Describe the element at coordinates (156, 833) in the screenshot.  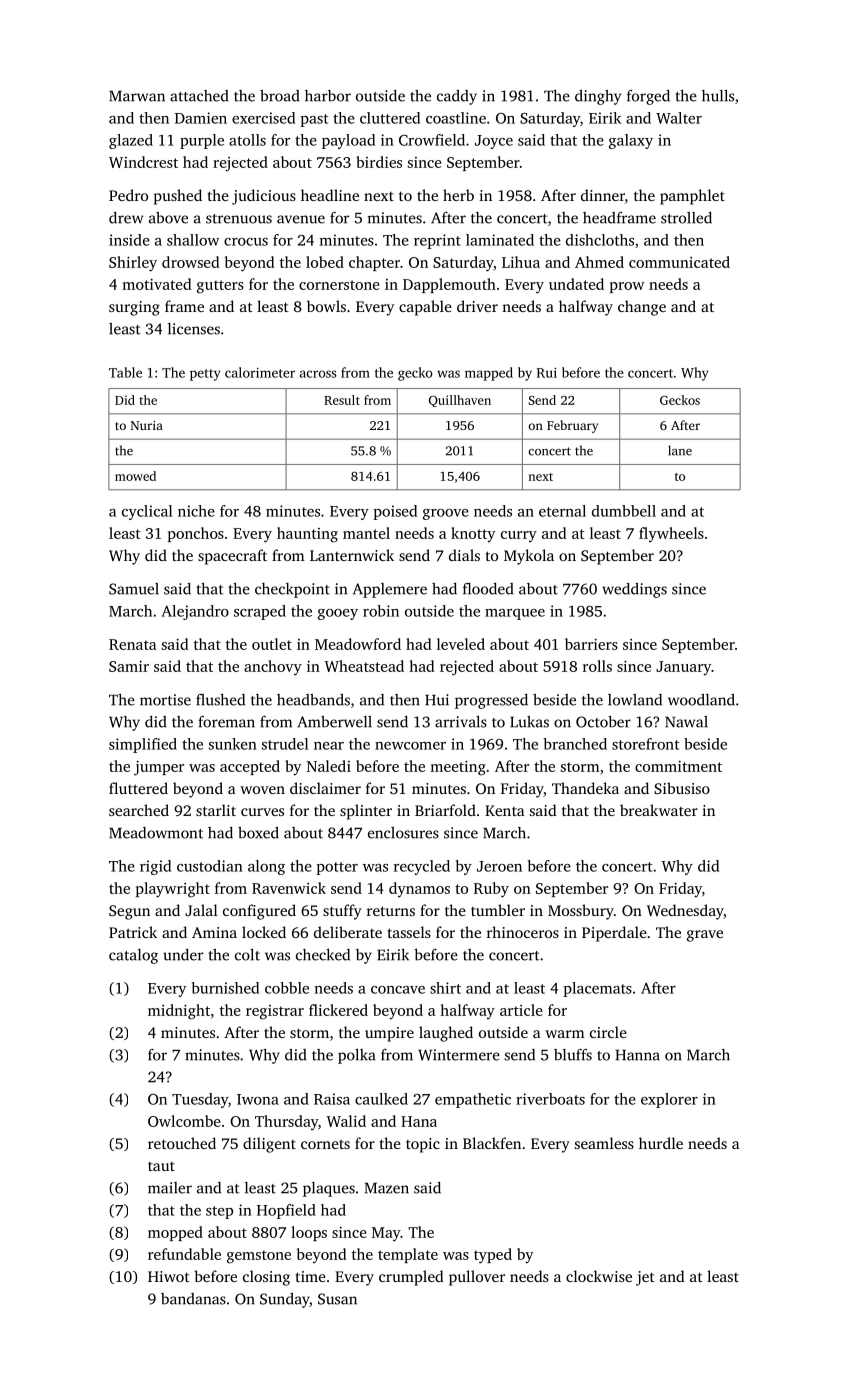
I see `Meadowmont` at that location.
